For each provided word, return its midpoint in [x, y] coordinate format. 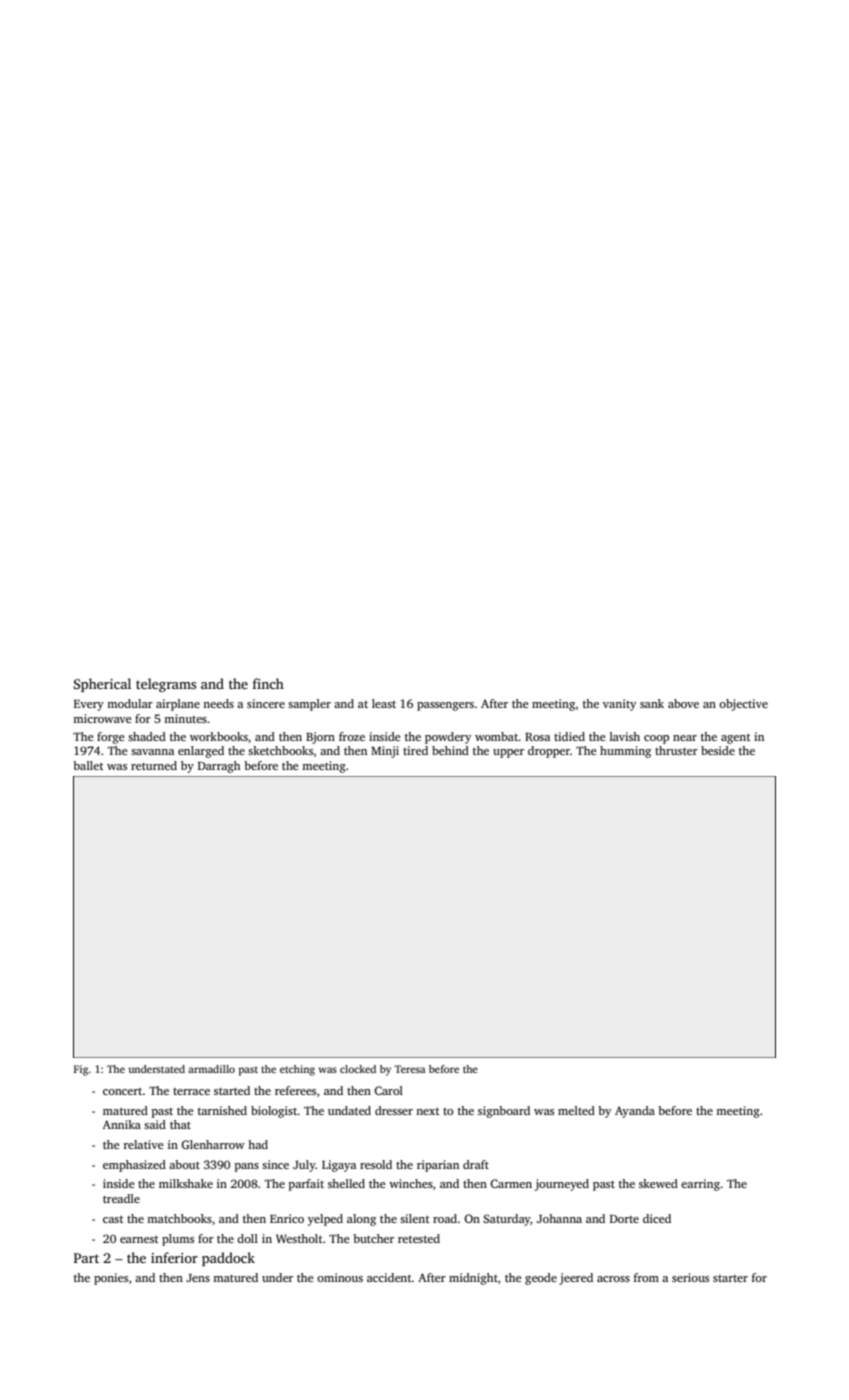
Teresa [409, 1069]
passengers [445, 706]
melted [576, 1110]
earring [700, 1185]
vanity [619, 705]
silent [414, 1218]
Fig [81, 1070]
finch [268, 683]
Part [86, 1258]
